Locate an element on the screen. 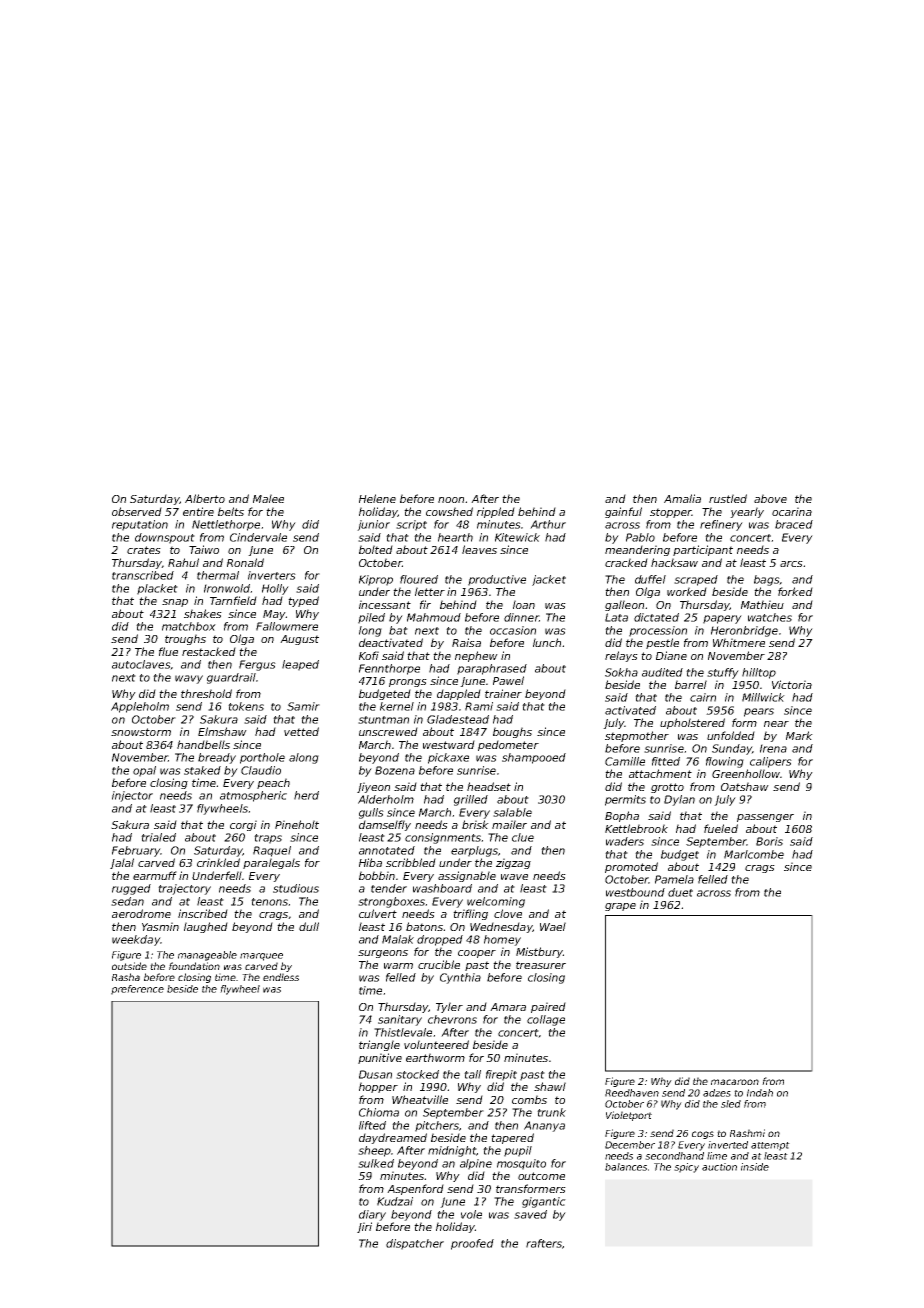 The image size is (924, 1308). stuntman is located at coordinates (383, 720).
